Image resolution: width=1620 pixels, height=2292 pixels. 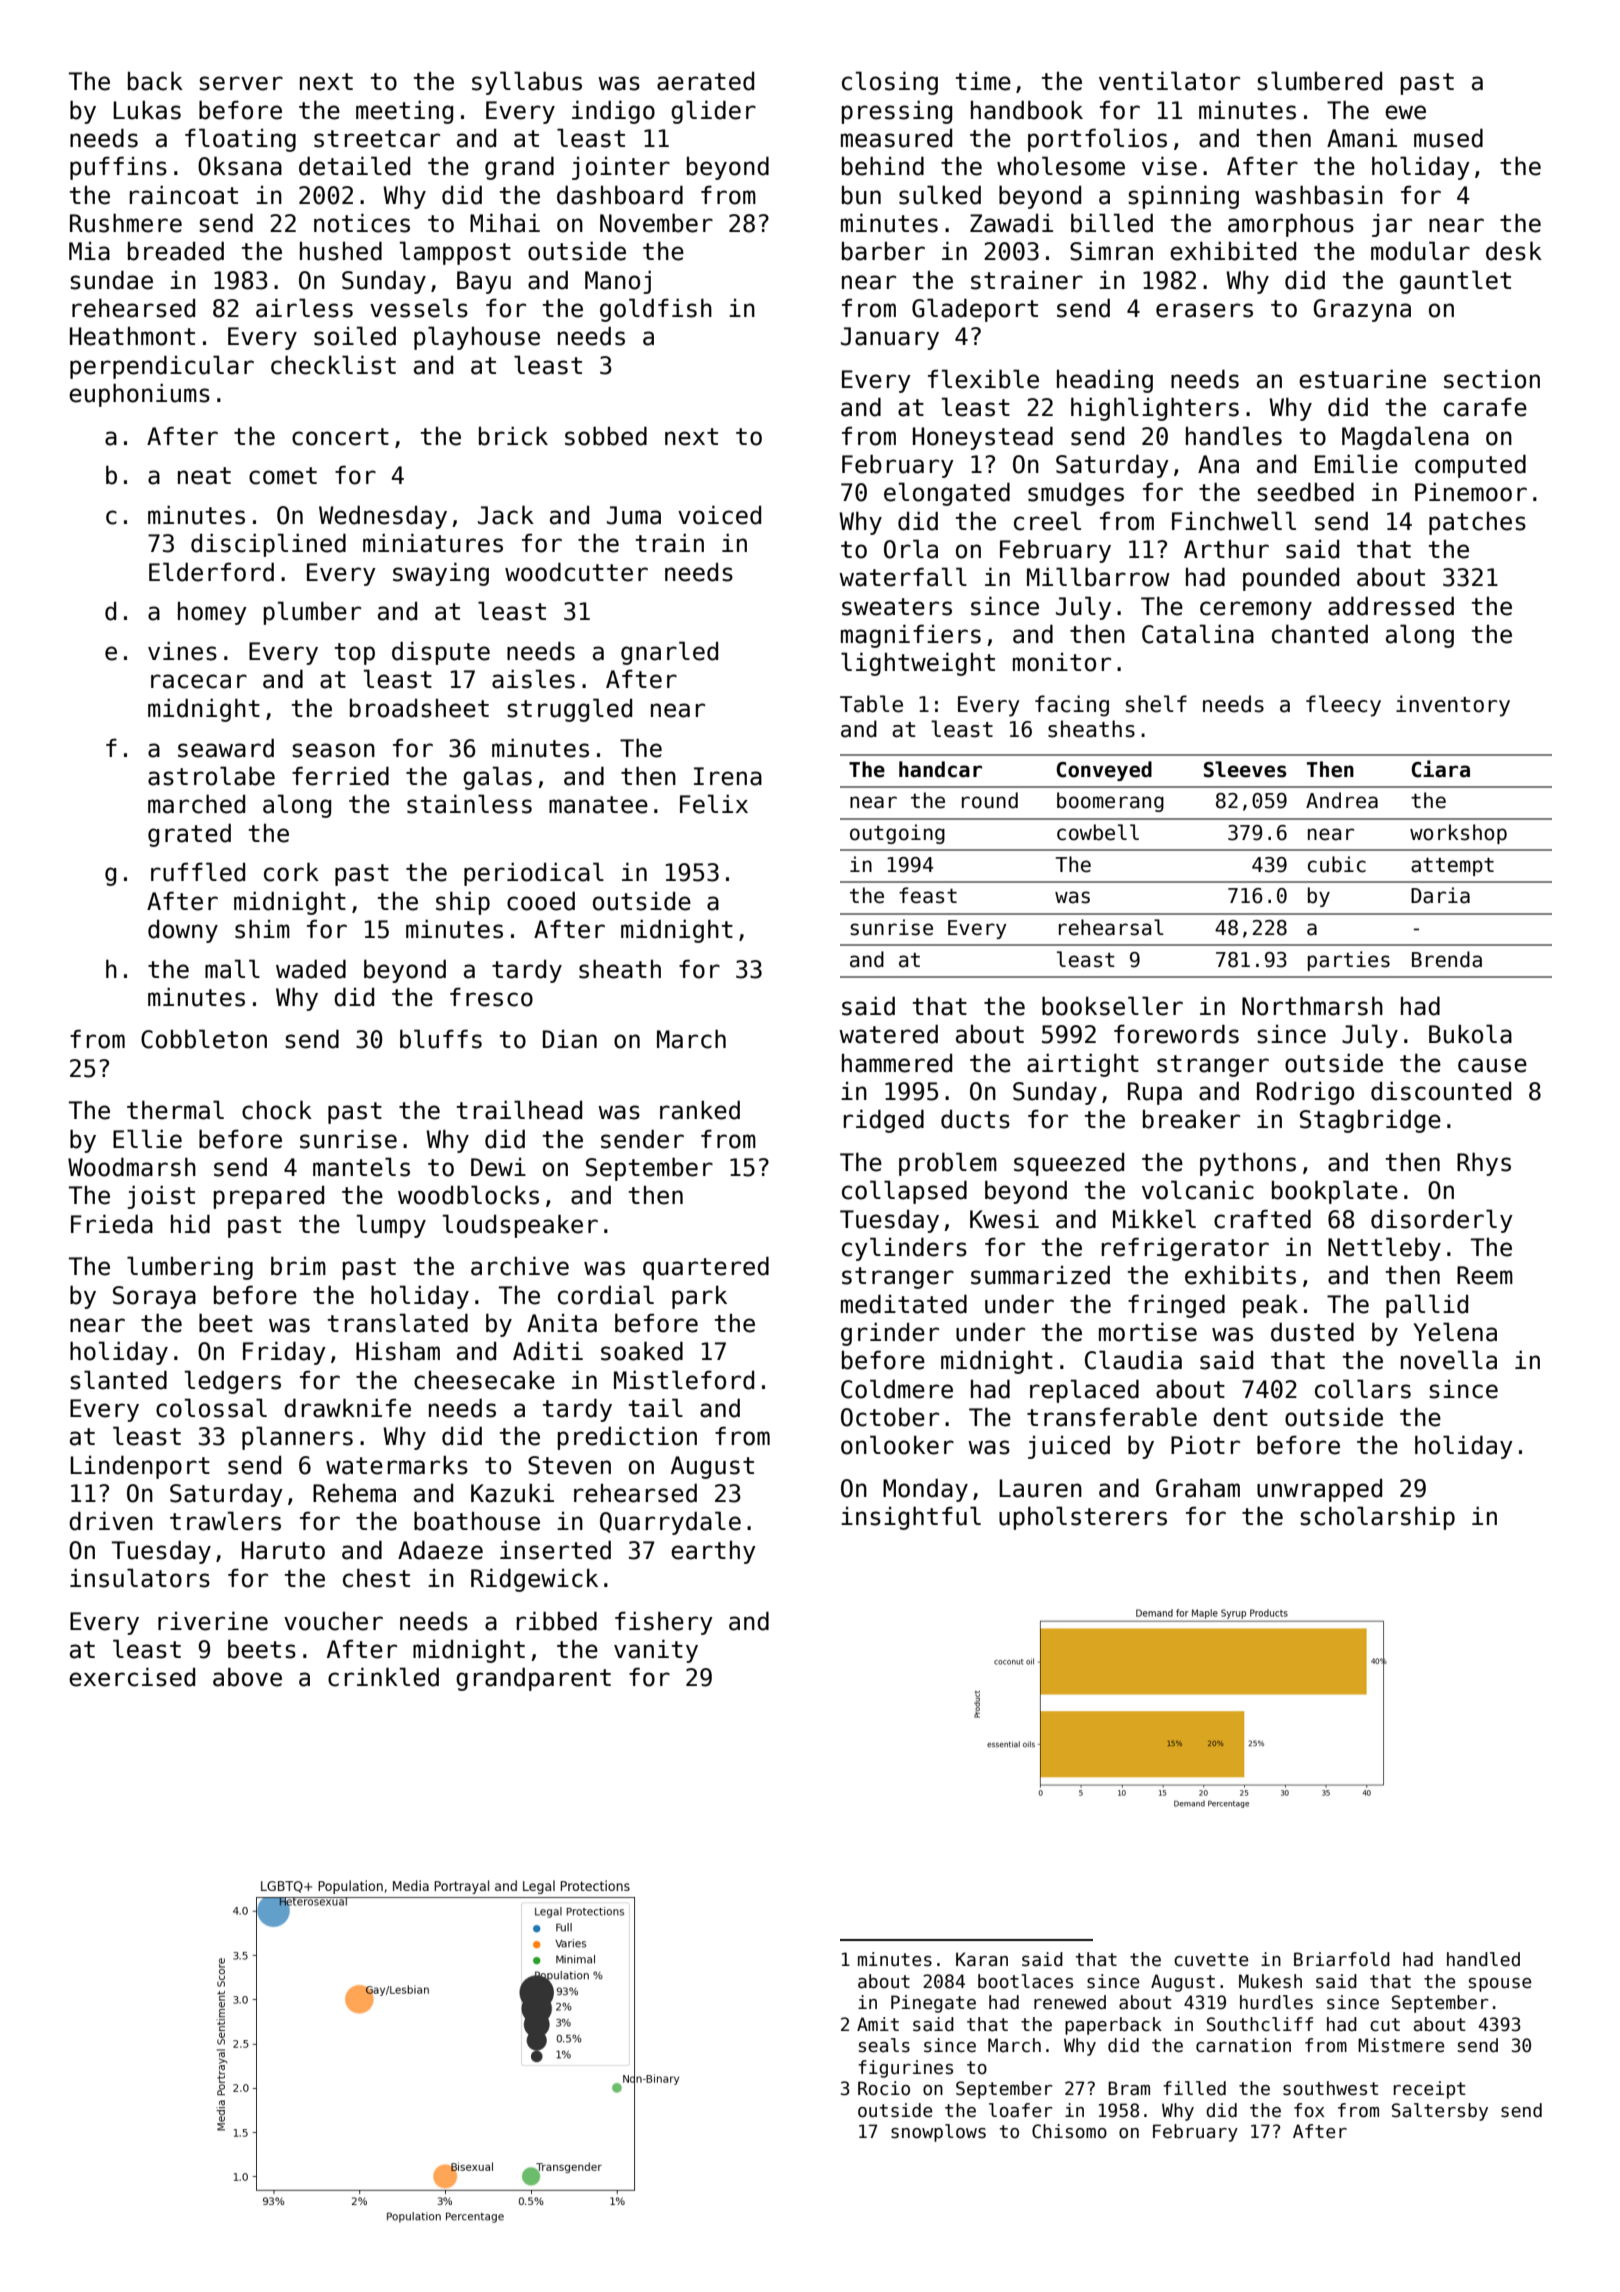 What do you see at coordinates (147, 110) in the image?
I see `Lukas` at bounding box center [147, 110].
